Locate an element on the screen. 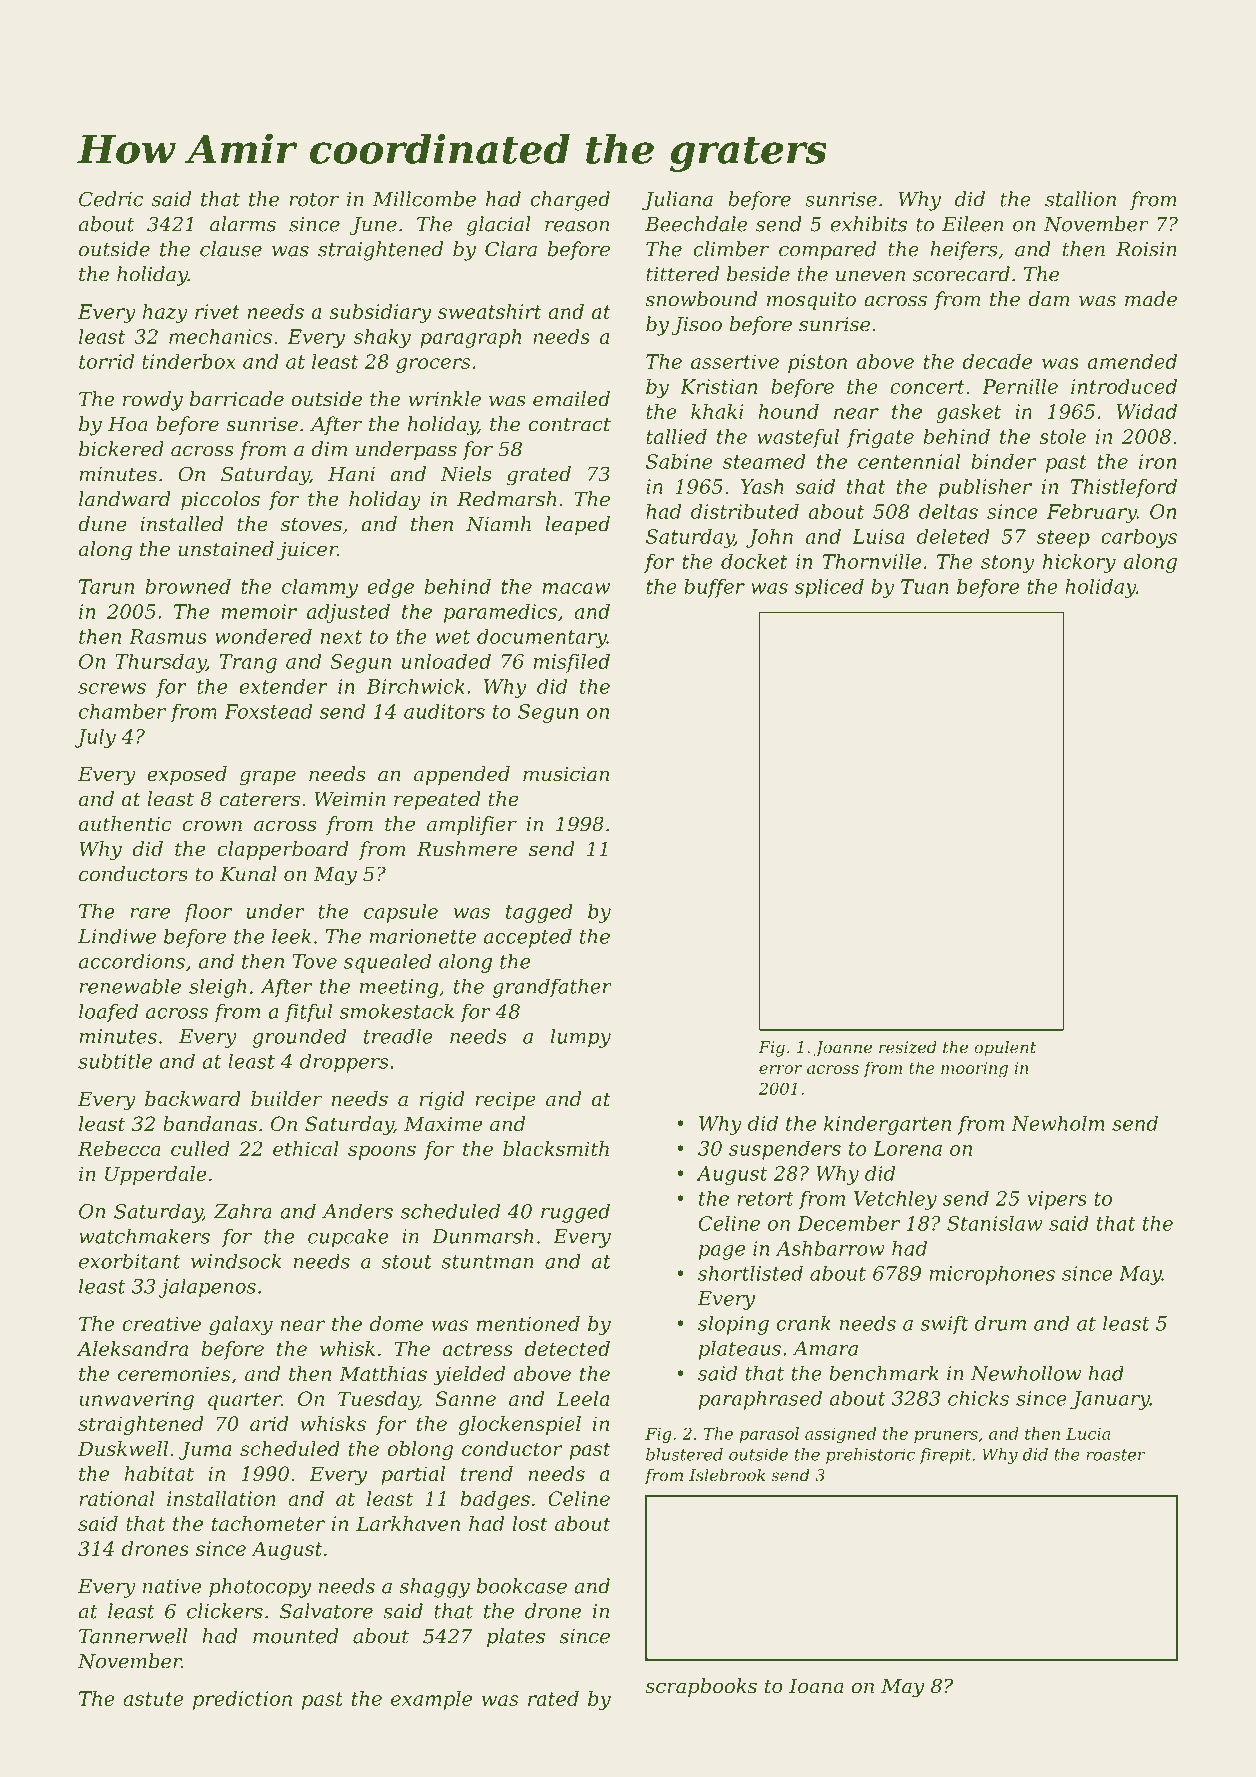 The image size is (1256, 1777). rotor is located at coordinates (314, 200).
